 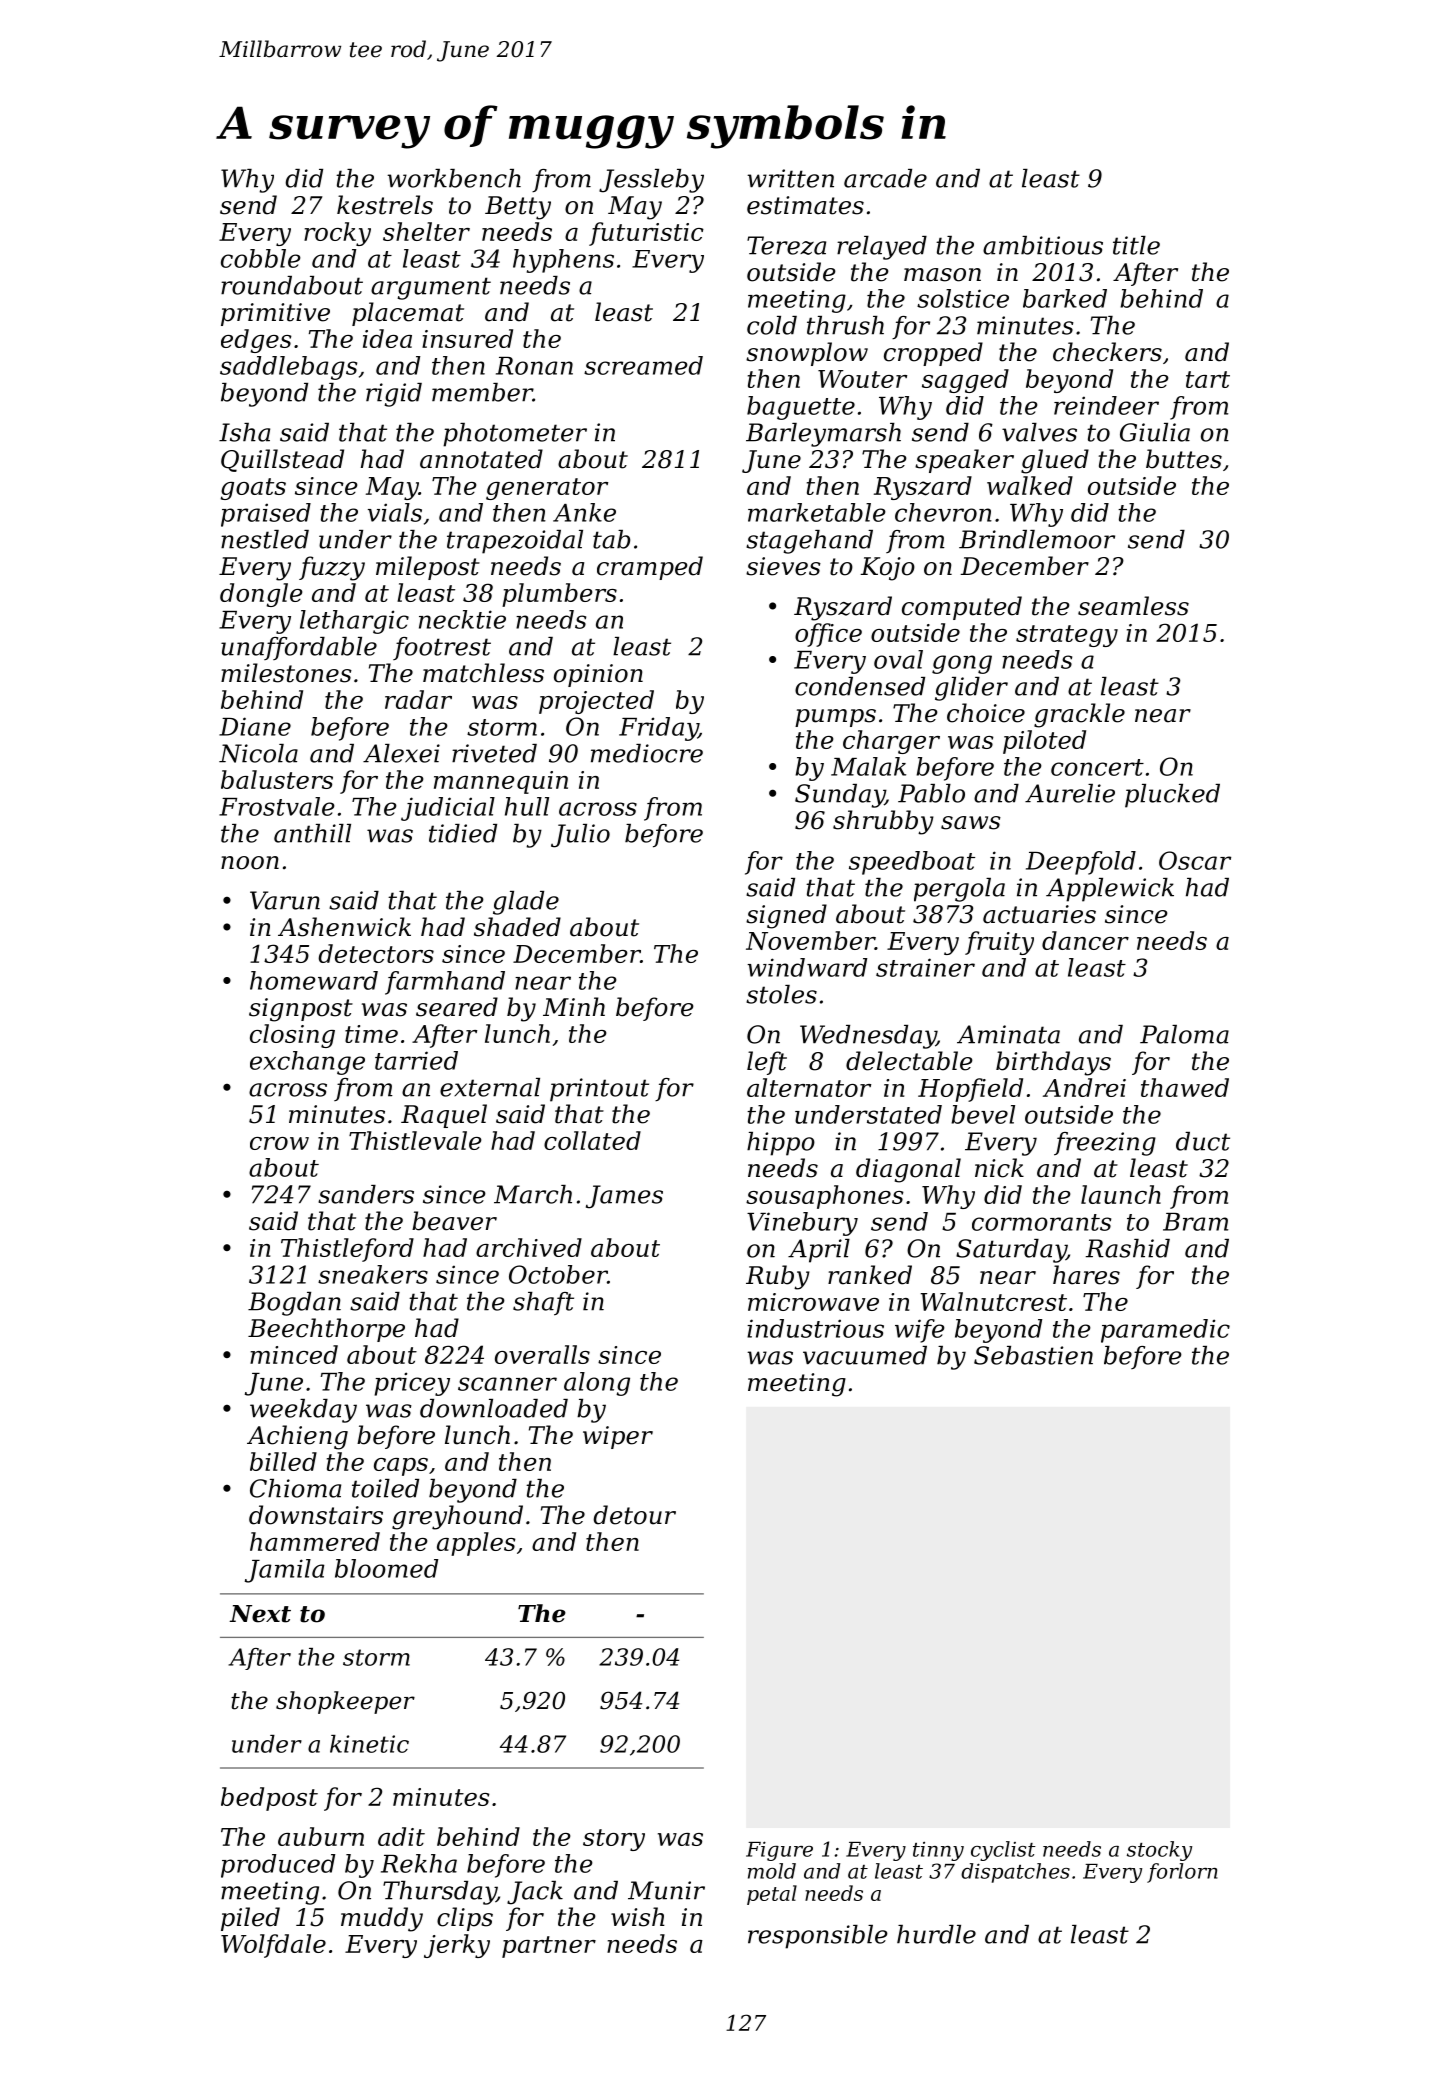 What do you see at coordinates (599, 1090) in the screenshot?
I see `printout` at bounding box center [599, 1090].
